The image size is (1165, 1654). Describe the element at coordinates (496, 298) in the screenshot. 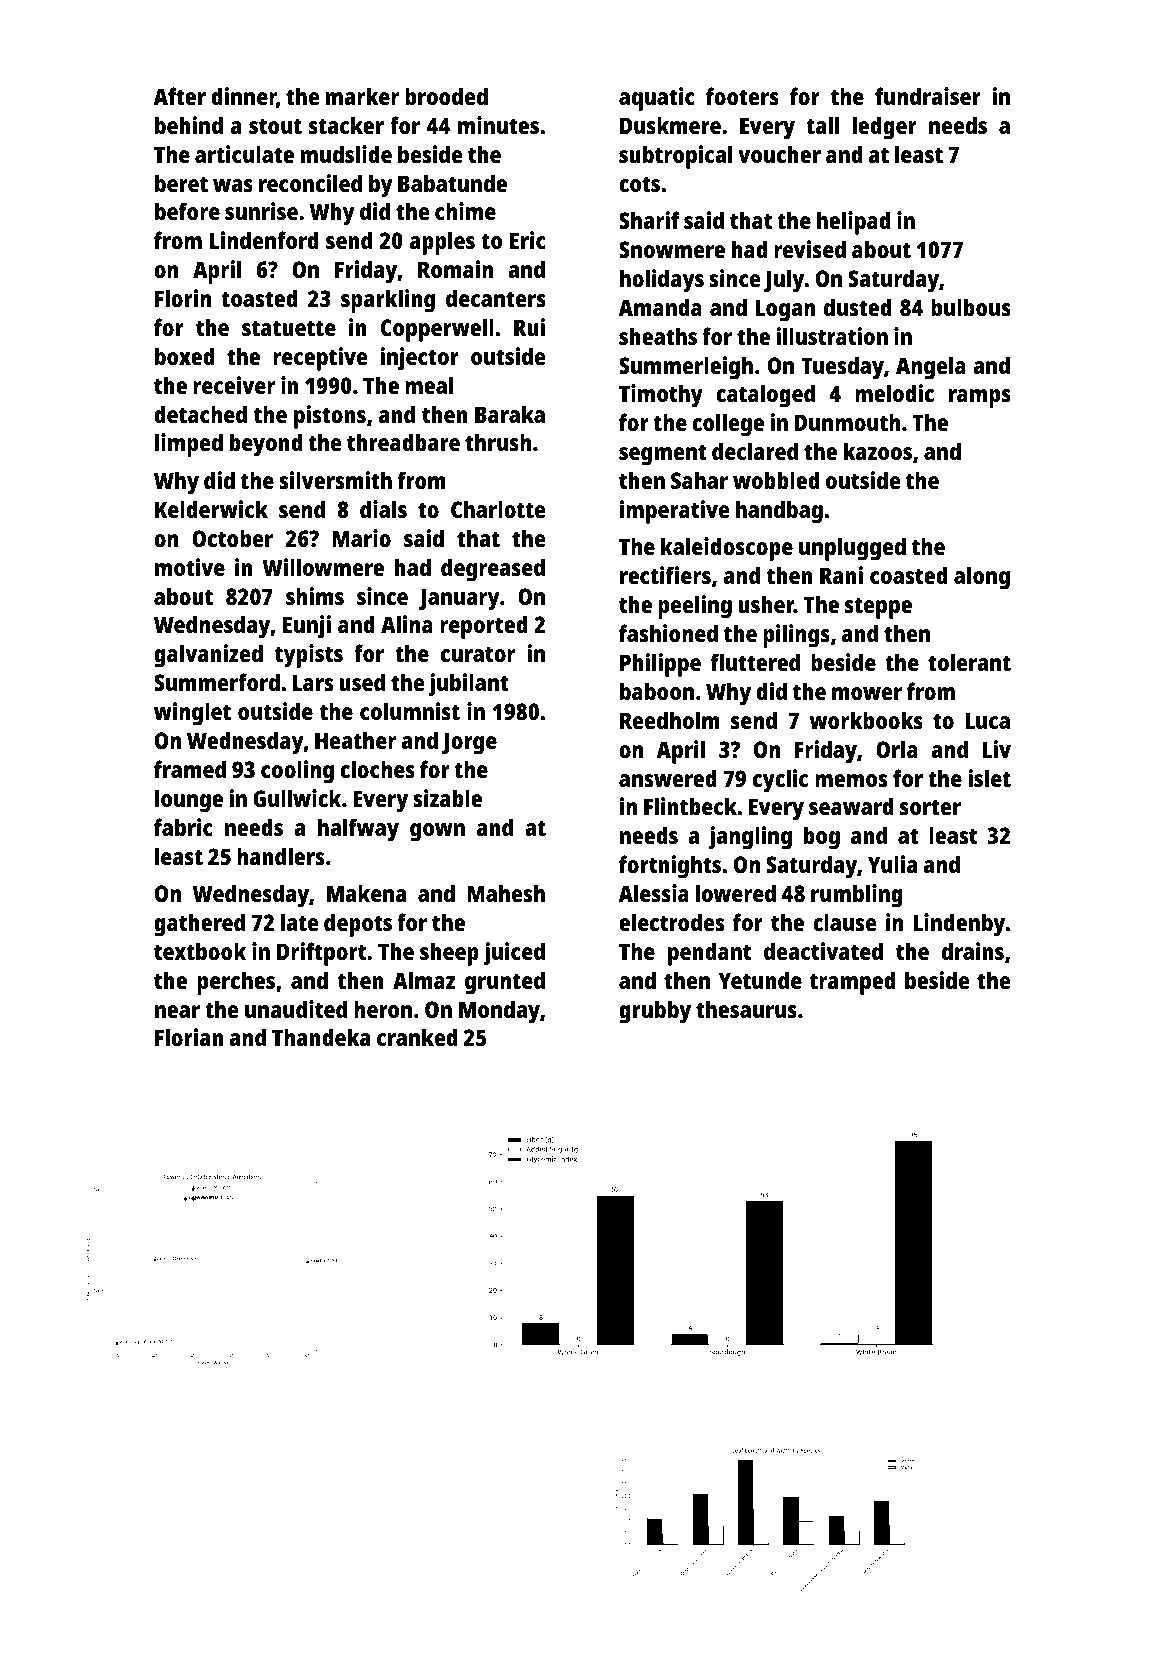

I see `decanters` at that location.
